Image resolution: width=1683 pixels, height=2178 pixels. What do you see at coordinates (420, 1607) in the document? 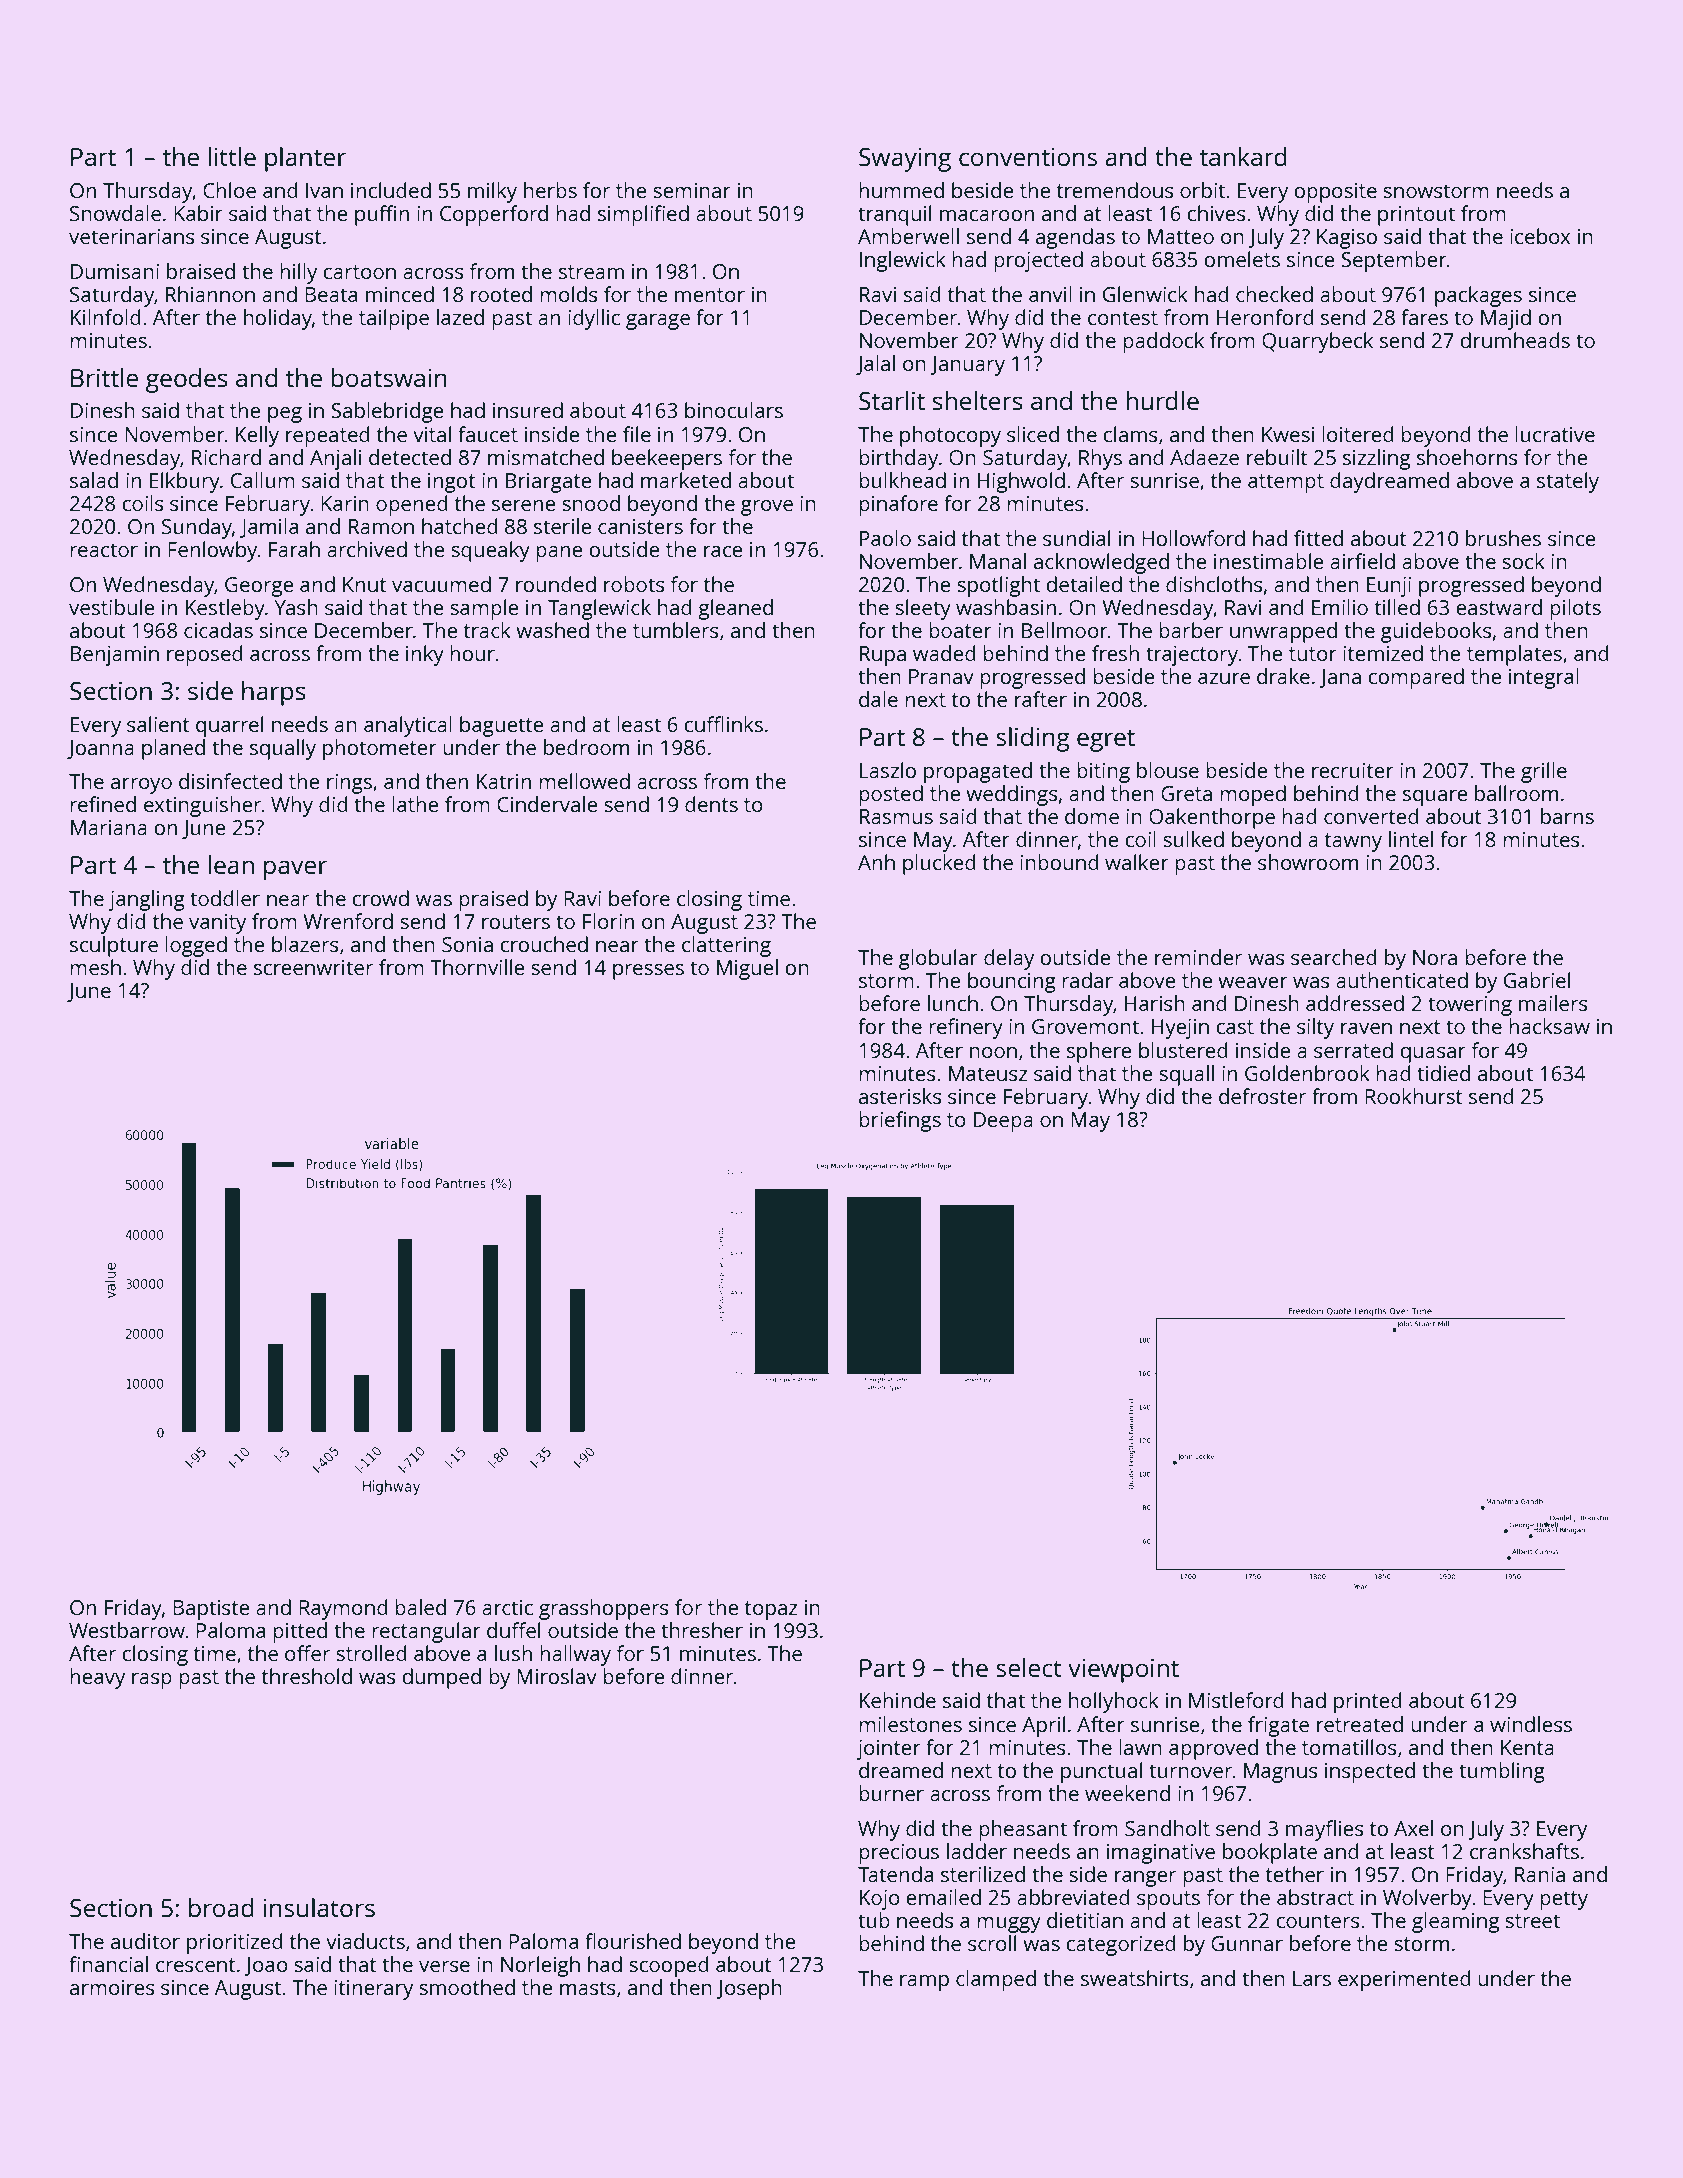
I see `baled` at bounding box center [420, 1607].
